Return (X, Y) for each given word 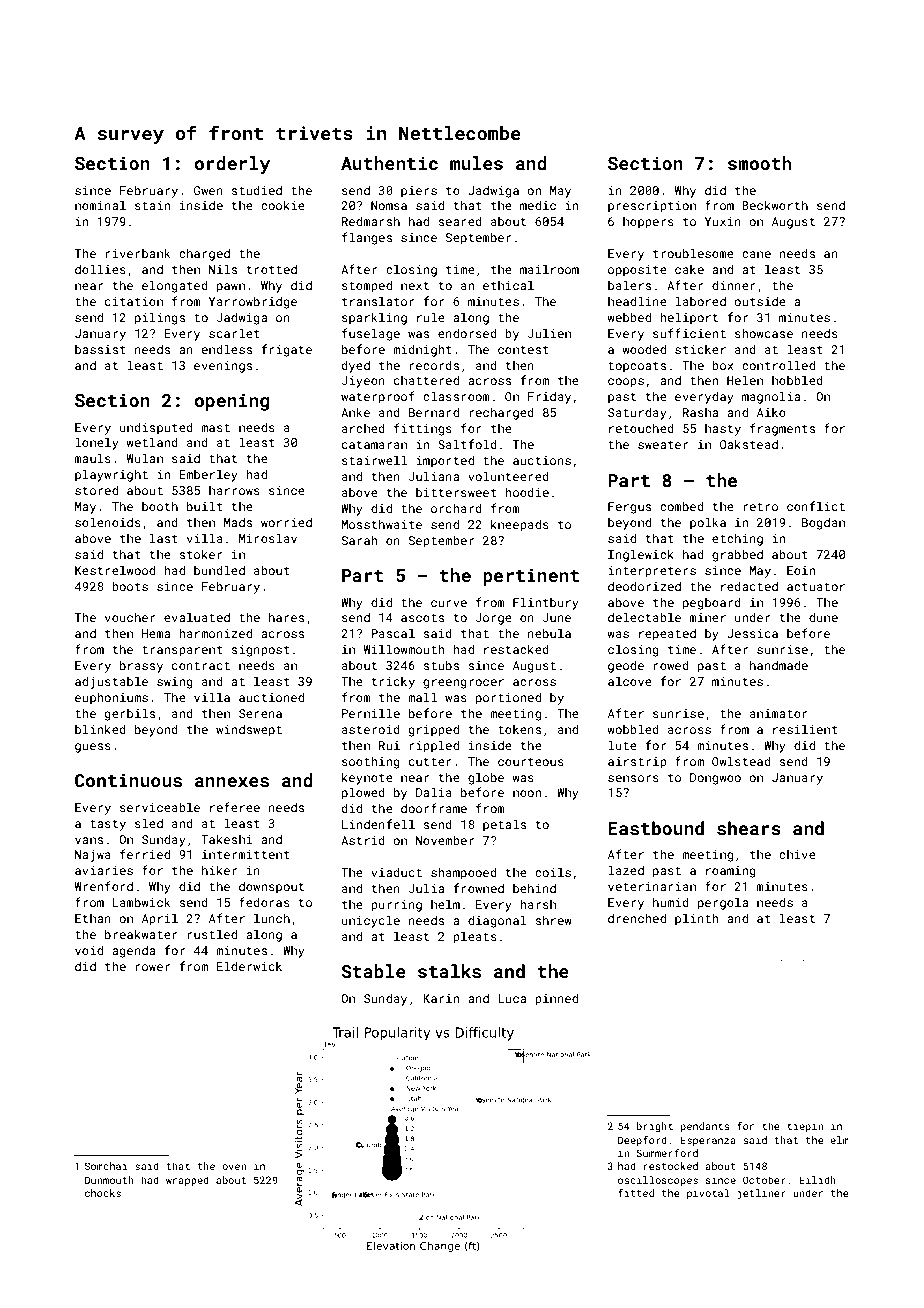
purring (396, 906)
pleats (475, 937)
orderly (232, 165)
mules (476, 163)
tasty (108, 825)
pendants (705, 1127)
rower (153, 967)
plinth (696, 919)
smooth (760, 163)
